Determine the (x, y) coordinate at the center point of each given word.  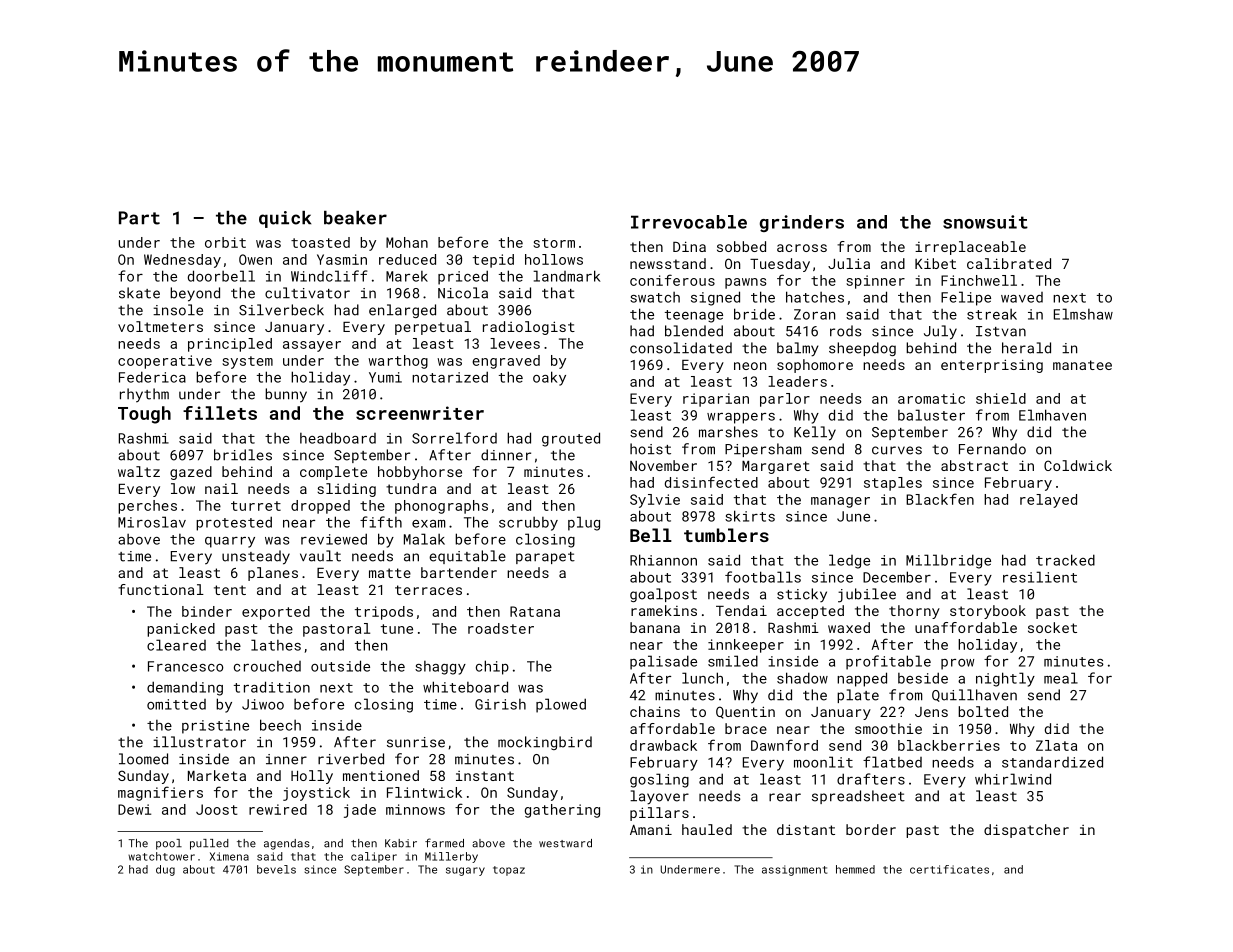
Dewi (134, 809)
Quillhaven (974, 695)
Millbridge (948, 561)
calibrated (1009, 263)
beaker (355, 218)
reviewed (334, 539)
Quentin (745, 712)
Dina (689, 246)
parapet (545, 558)
